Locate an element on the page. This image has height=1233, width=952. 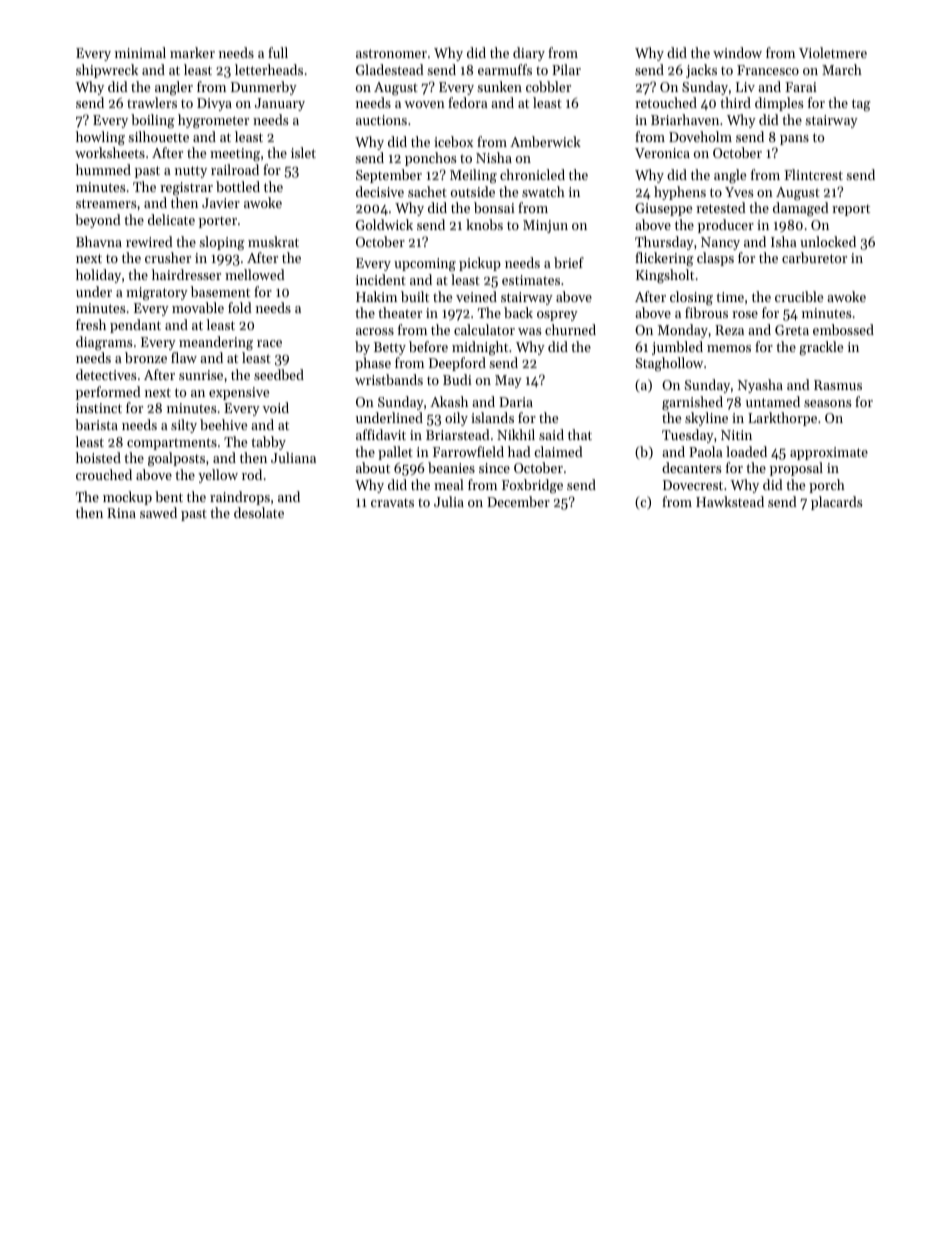
Gladestead is located at coordinates (390, 69).
